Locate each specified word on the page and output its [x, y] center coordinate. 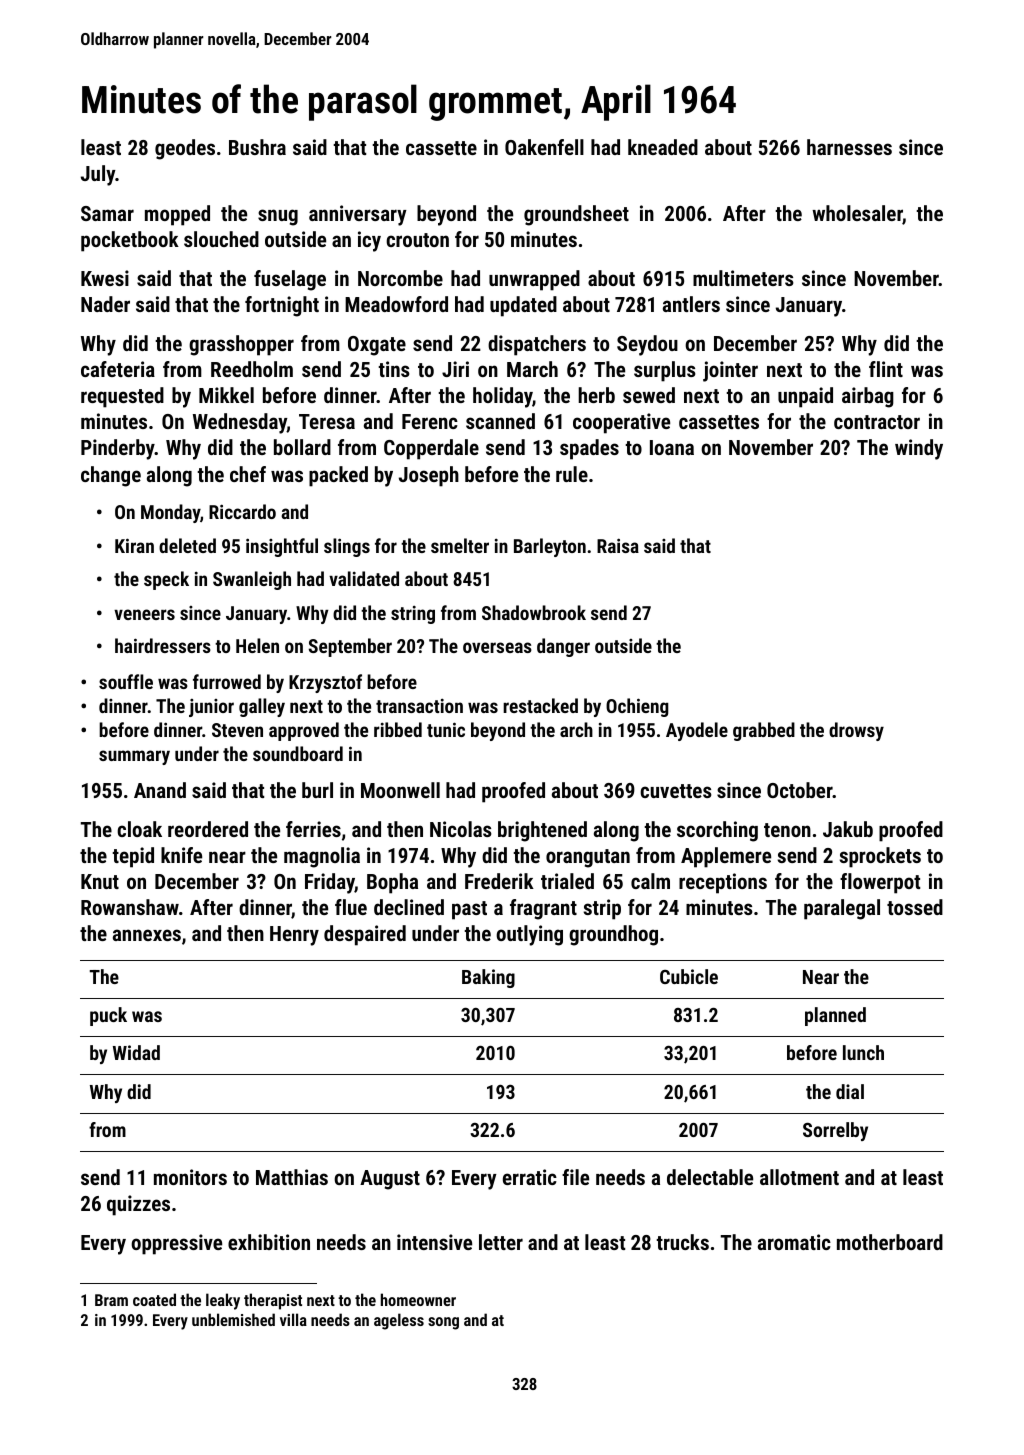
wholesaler [857, 214]
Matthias [292, 1177]
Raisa [618, 545]
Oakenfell [544, 147]
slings [347, 547]
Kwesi [105, 278]
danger [563, 647]
